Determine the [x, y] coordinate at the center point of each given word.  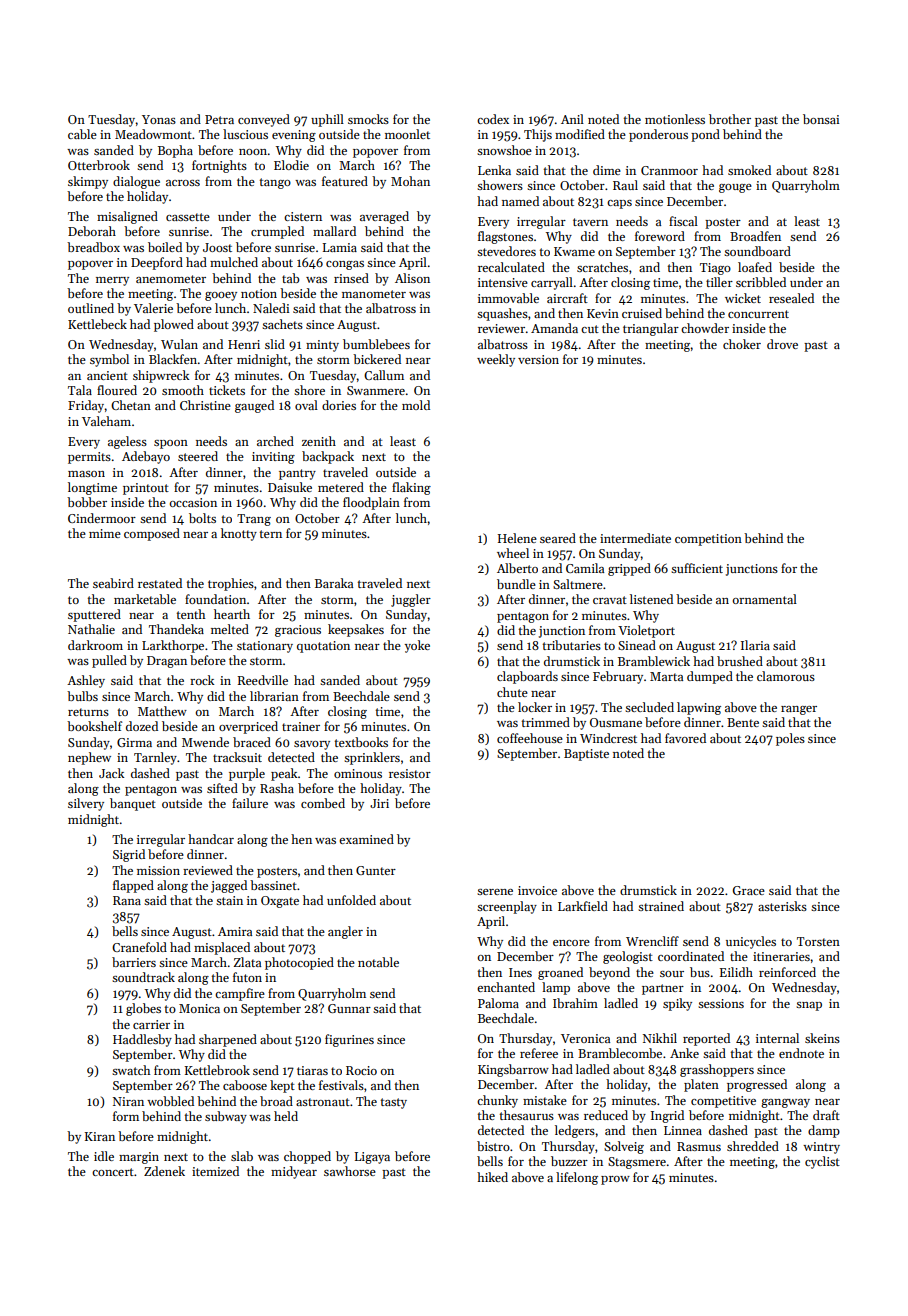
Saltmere [578, 584]
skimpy [88, 182]
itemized [215, 1171]
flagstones [505, 237]
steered [198, 456]
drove [782, 344]
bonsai [821, 119]
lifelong [577, 1178]
